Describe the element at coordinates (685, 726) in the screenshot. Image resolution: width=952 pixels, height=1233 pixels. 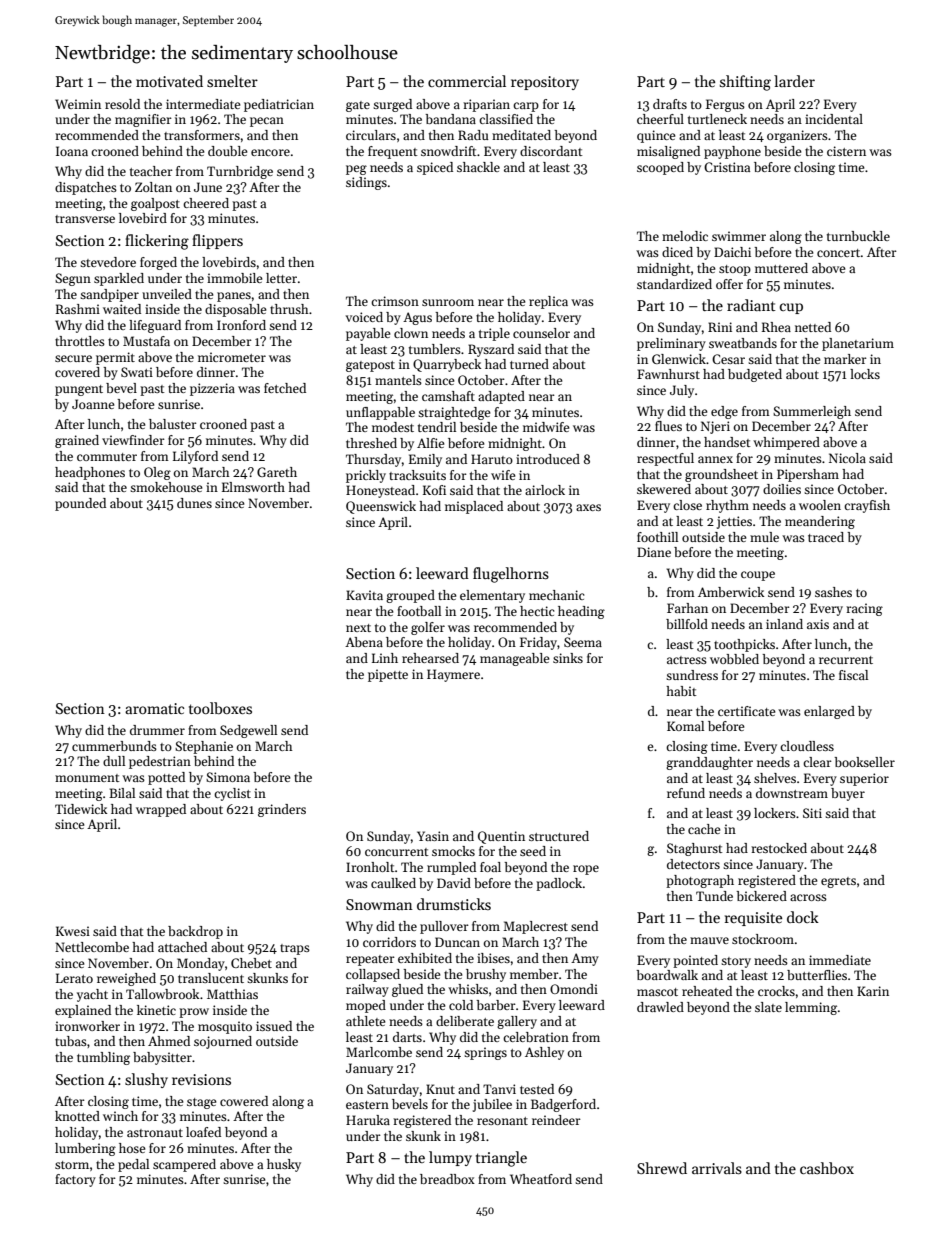
I see `Komal` at that location.
